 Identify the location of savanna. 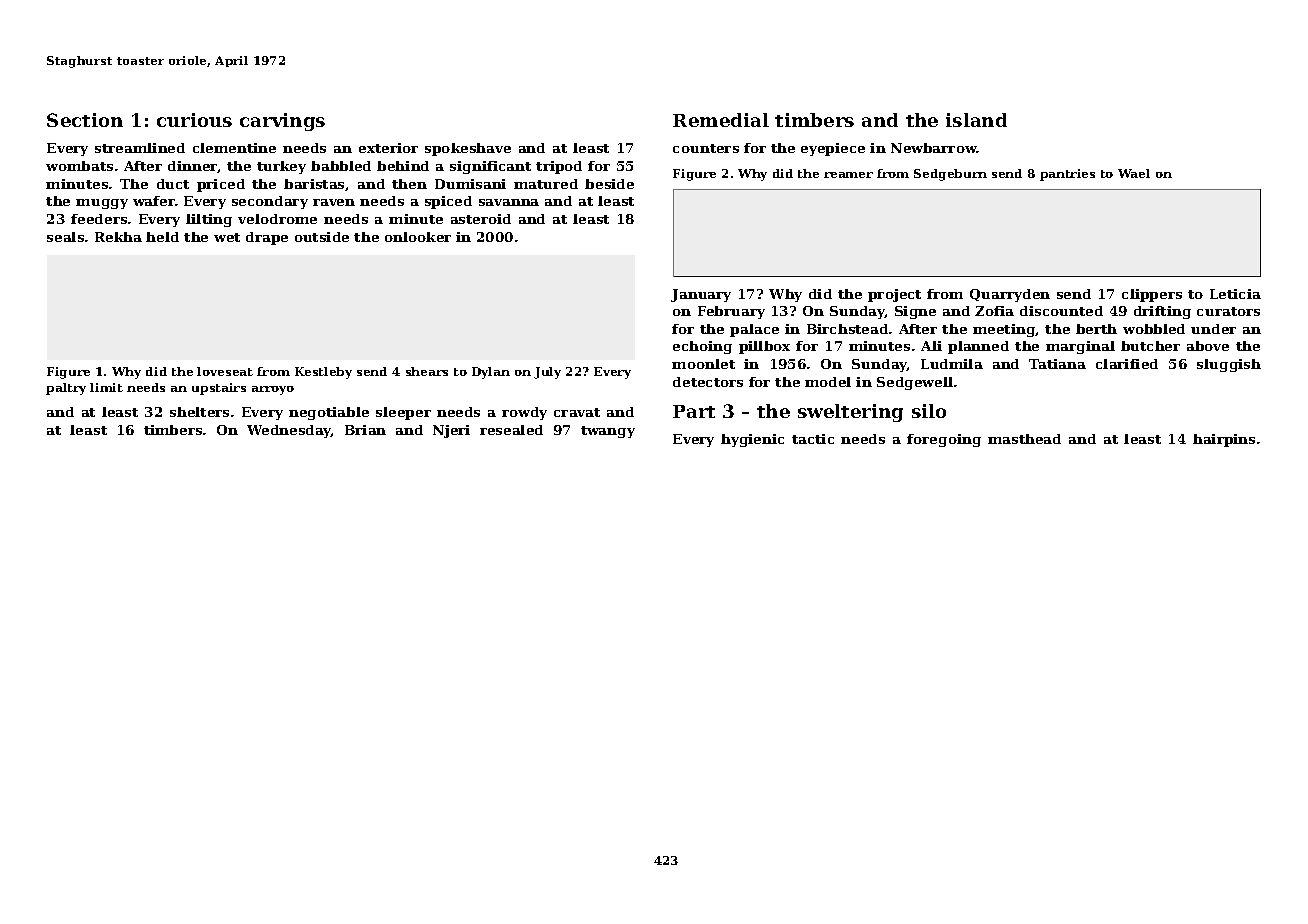
(509, 202).
